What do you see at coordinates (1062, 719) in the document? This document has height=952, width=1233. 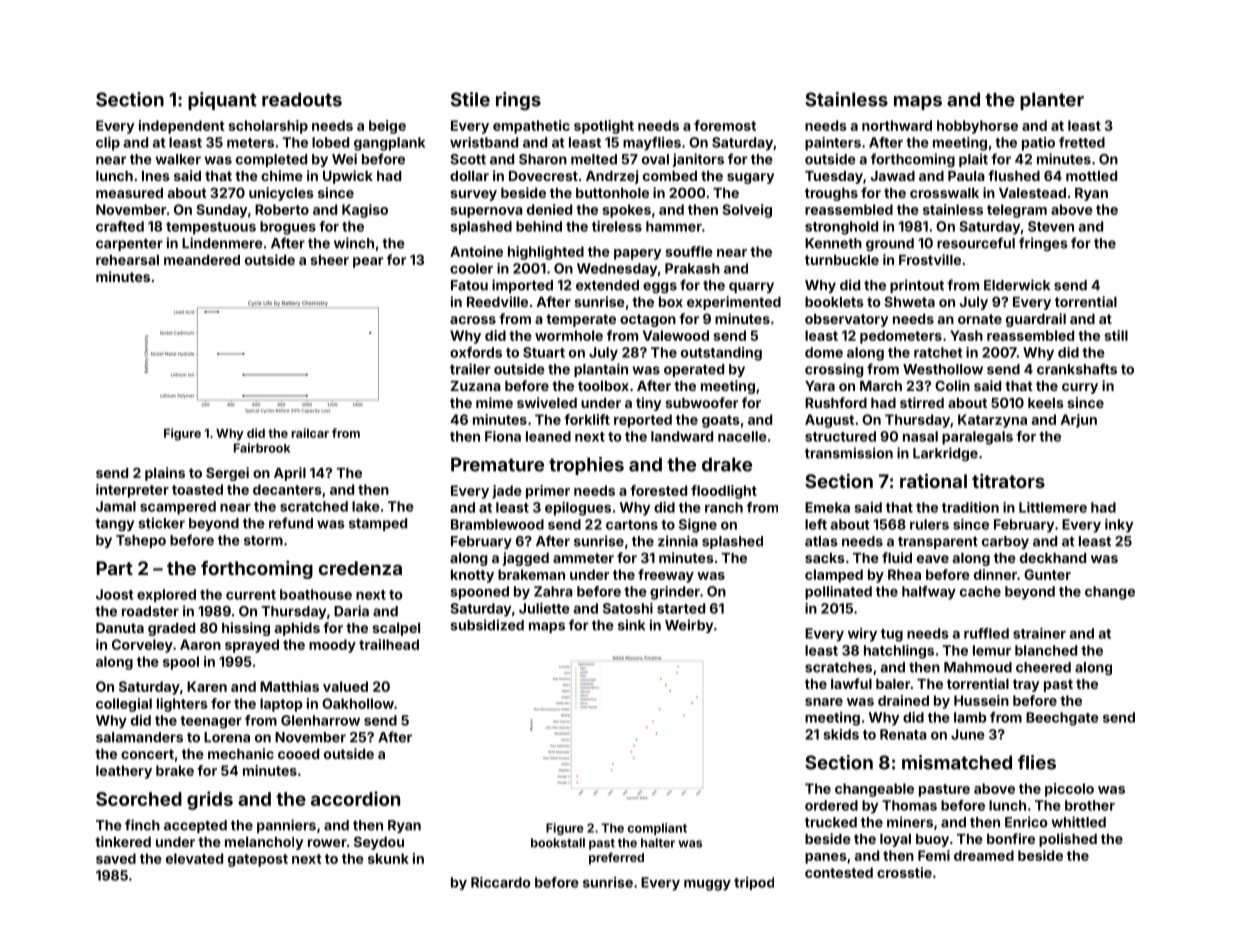 I see `Beechgate` at bounding box center [1062, 719].
